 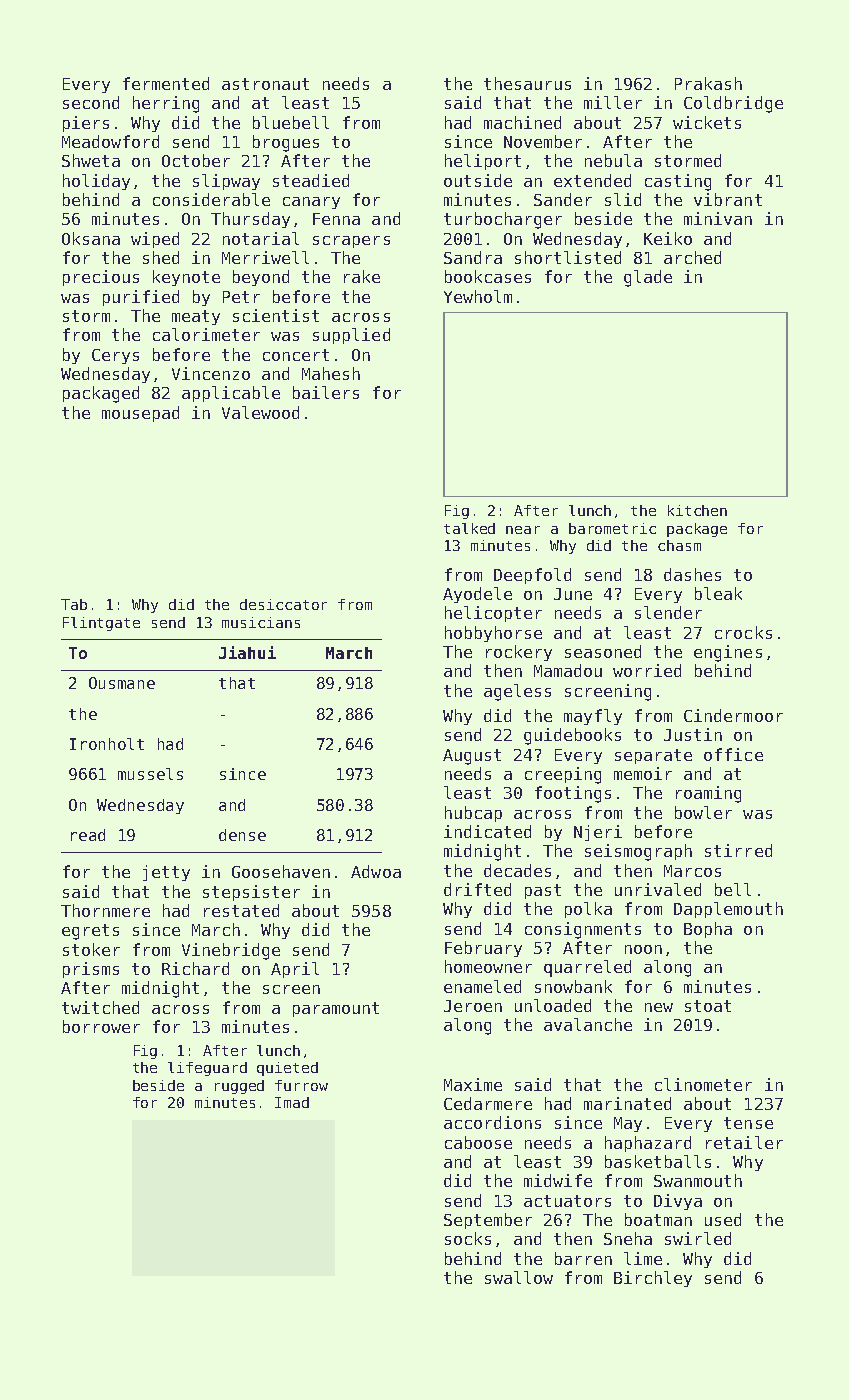 What do you see at coordinates (265, 84) in the document?
I see `astronaut` at bounding box center [265, 84].
